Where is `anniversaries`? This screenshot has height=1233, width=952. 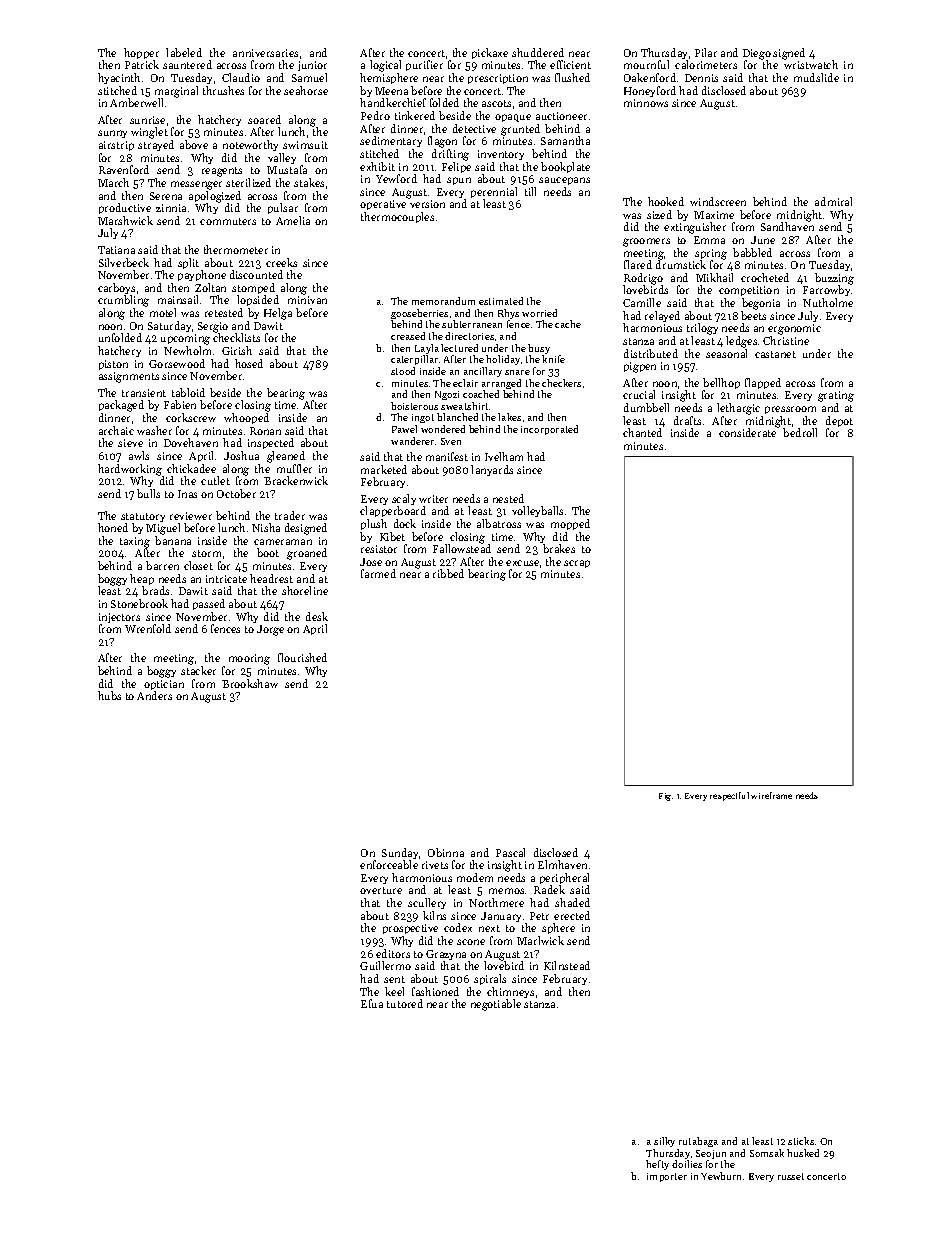 anniversaries is located at coordinates (265, 53).
